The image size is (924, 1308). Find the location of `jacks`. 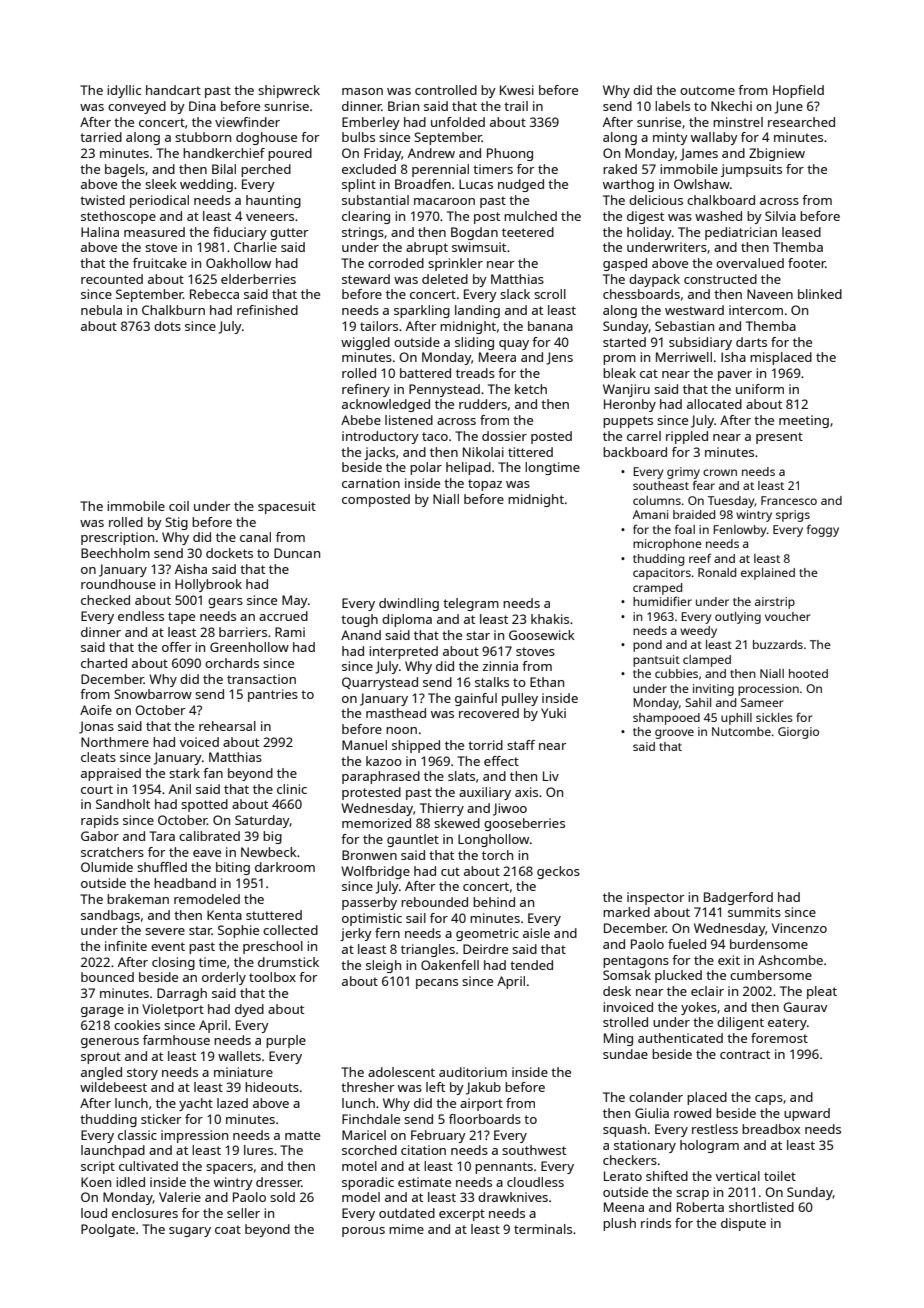

jacks is located at coordinates (379, 453).
